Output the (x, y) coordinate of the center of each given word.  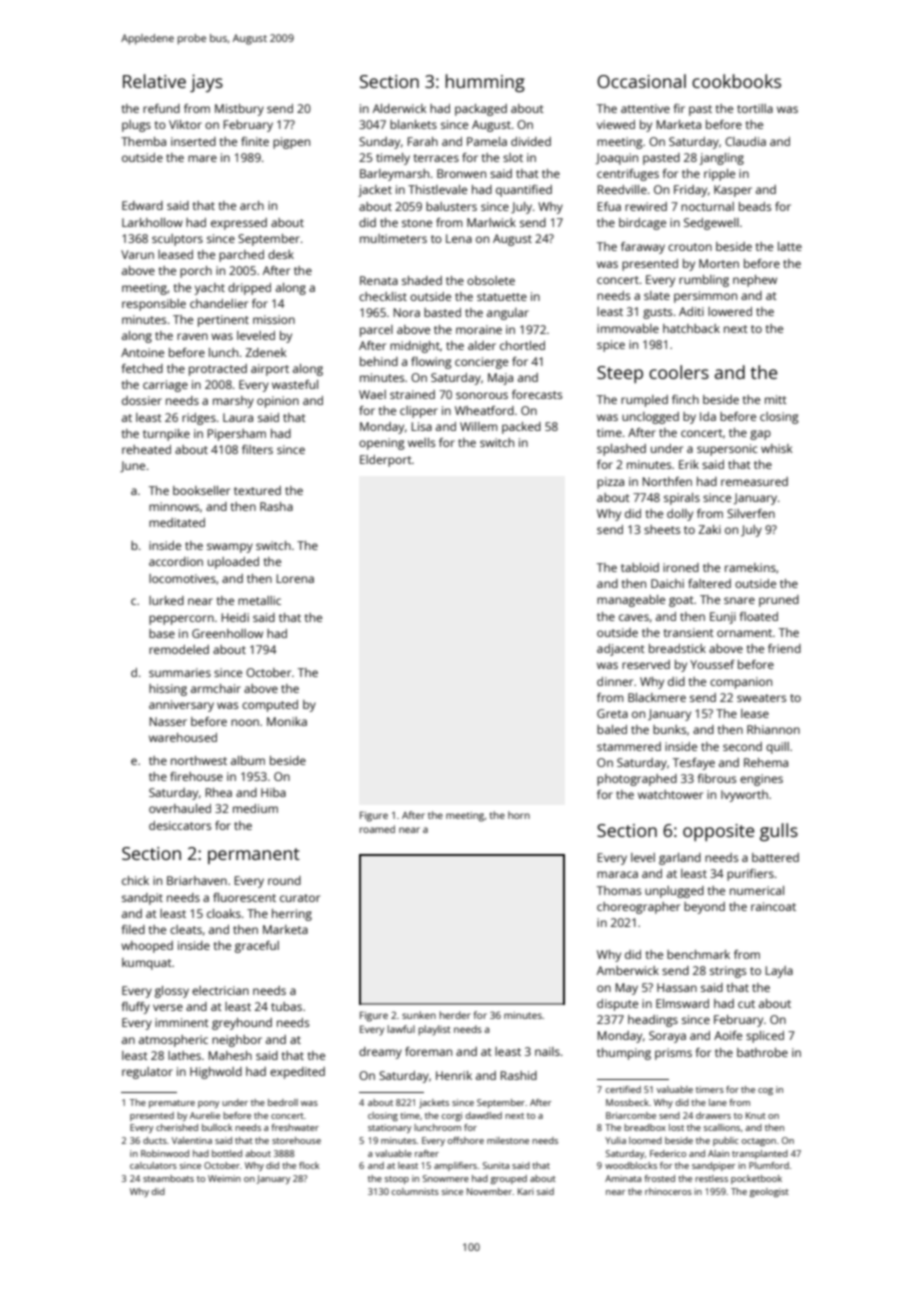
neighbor (237, 1041)
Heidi (235, 617)
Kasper (733, 191)
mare (202, 158)
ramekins (750, 567)
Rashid (518, 1075)
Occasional (641, 81)
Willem (479, 426)
